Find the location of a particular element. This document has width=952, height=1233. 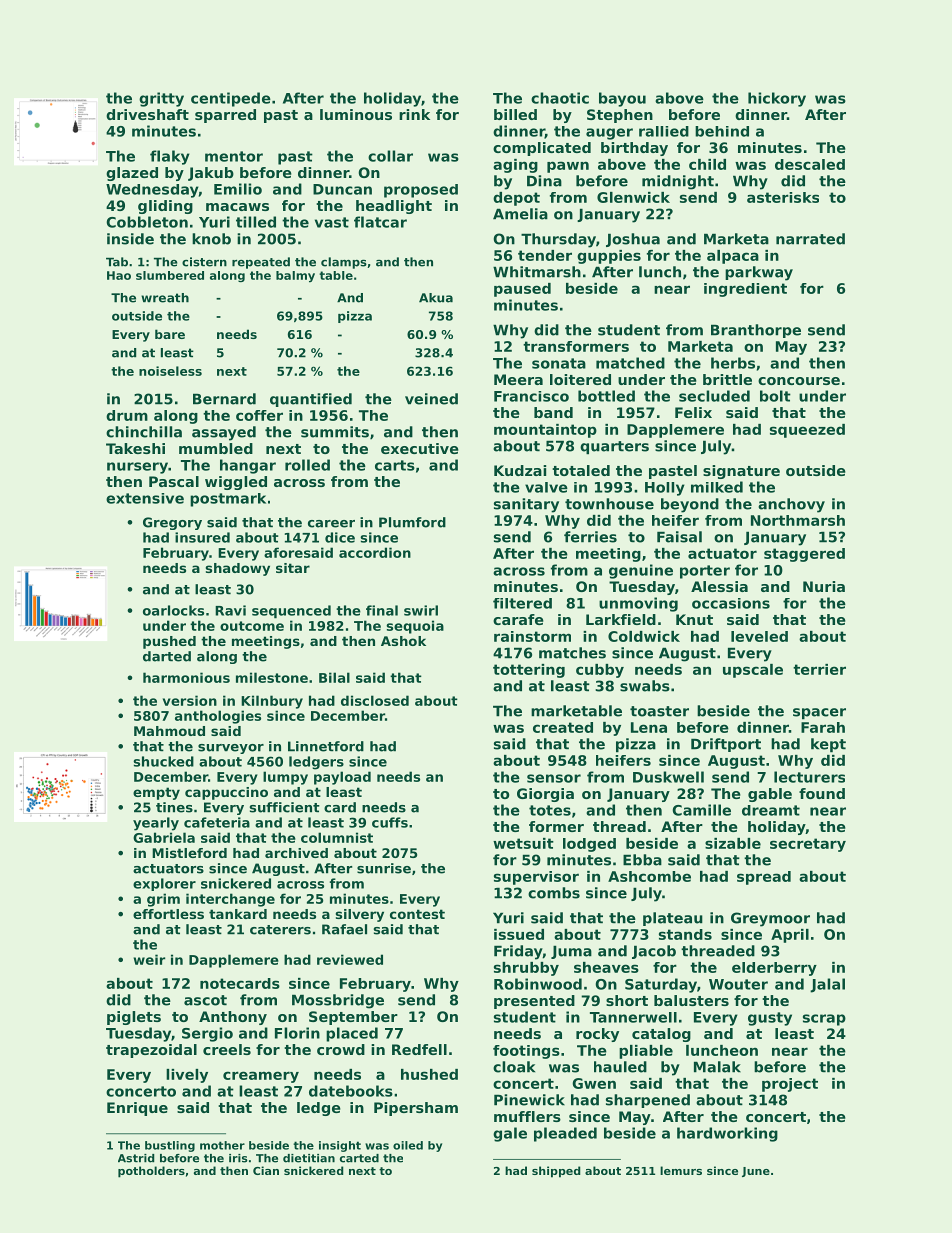

drum is located at coordinates (127, 415).
